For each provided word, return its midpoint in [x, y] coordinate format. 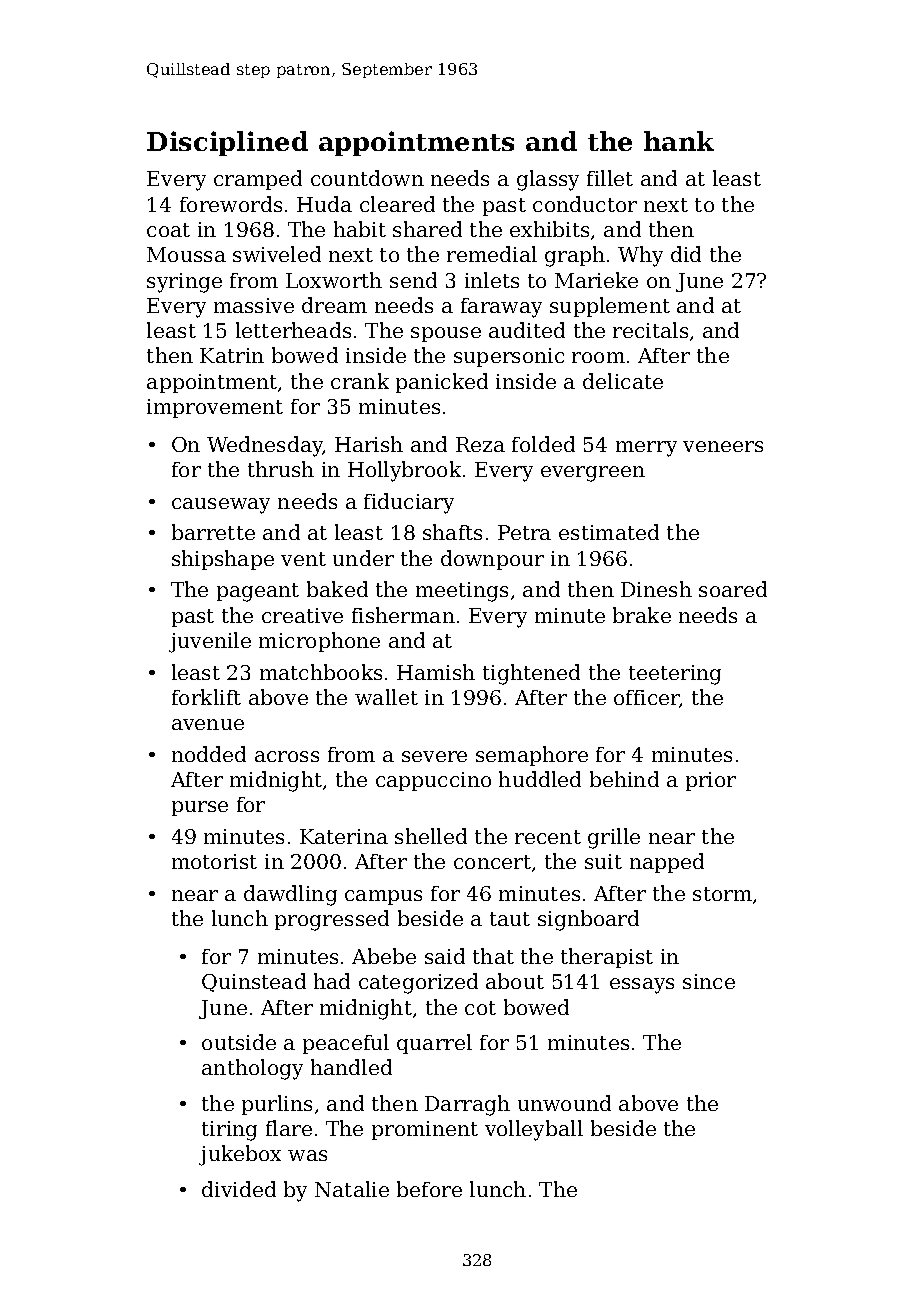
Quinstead [254, 982]
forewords [231, 204]
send [413, 280]
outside [239, 1042]
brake [642, 615]
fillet [610, 178]
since [709, 981]
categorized [418, 983]
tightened [531, 674]
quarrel [434, 1044]
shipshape [223, 560]
